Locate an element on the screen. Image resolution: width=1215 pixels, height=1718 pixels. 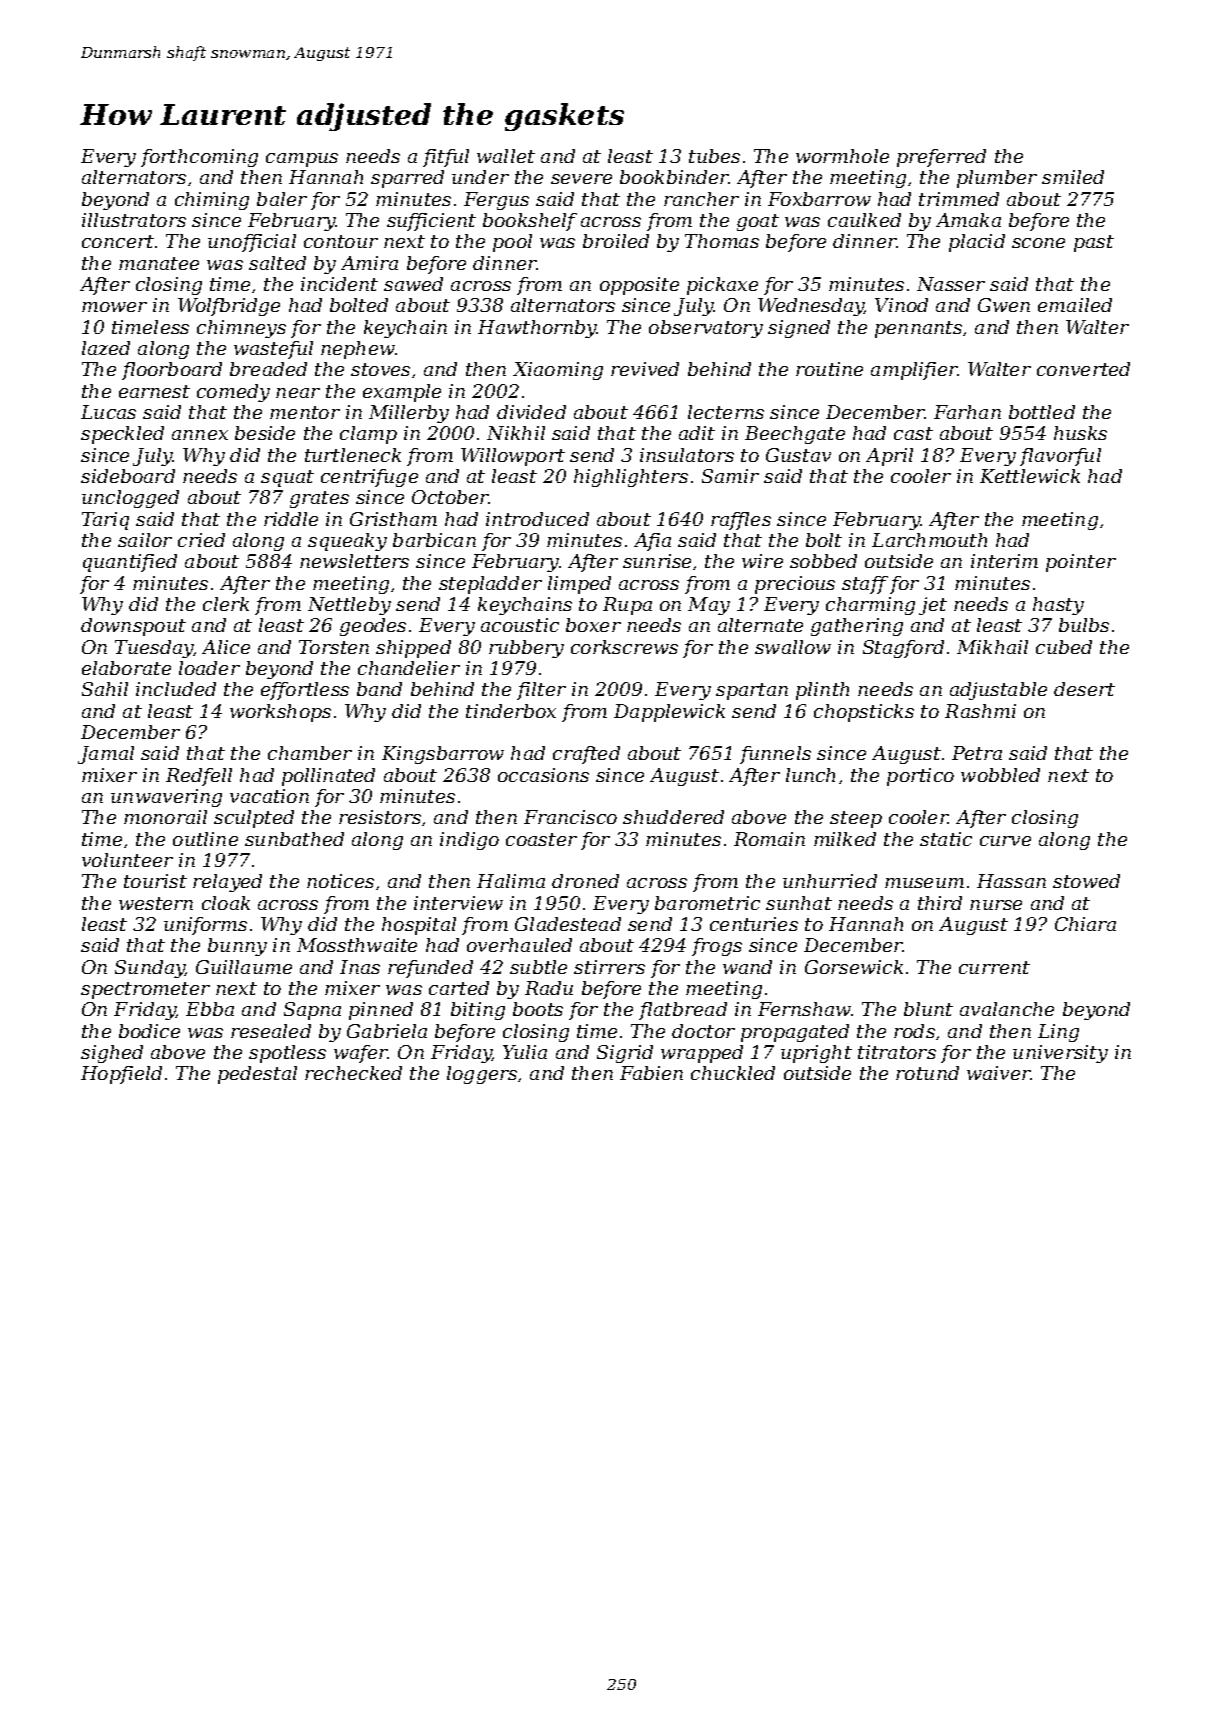
quantified is located at coordinates (130, 563).
